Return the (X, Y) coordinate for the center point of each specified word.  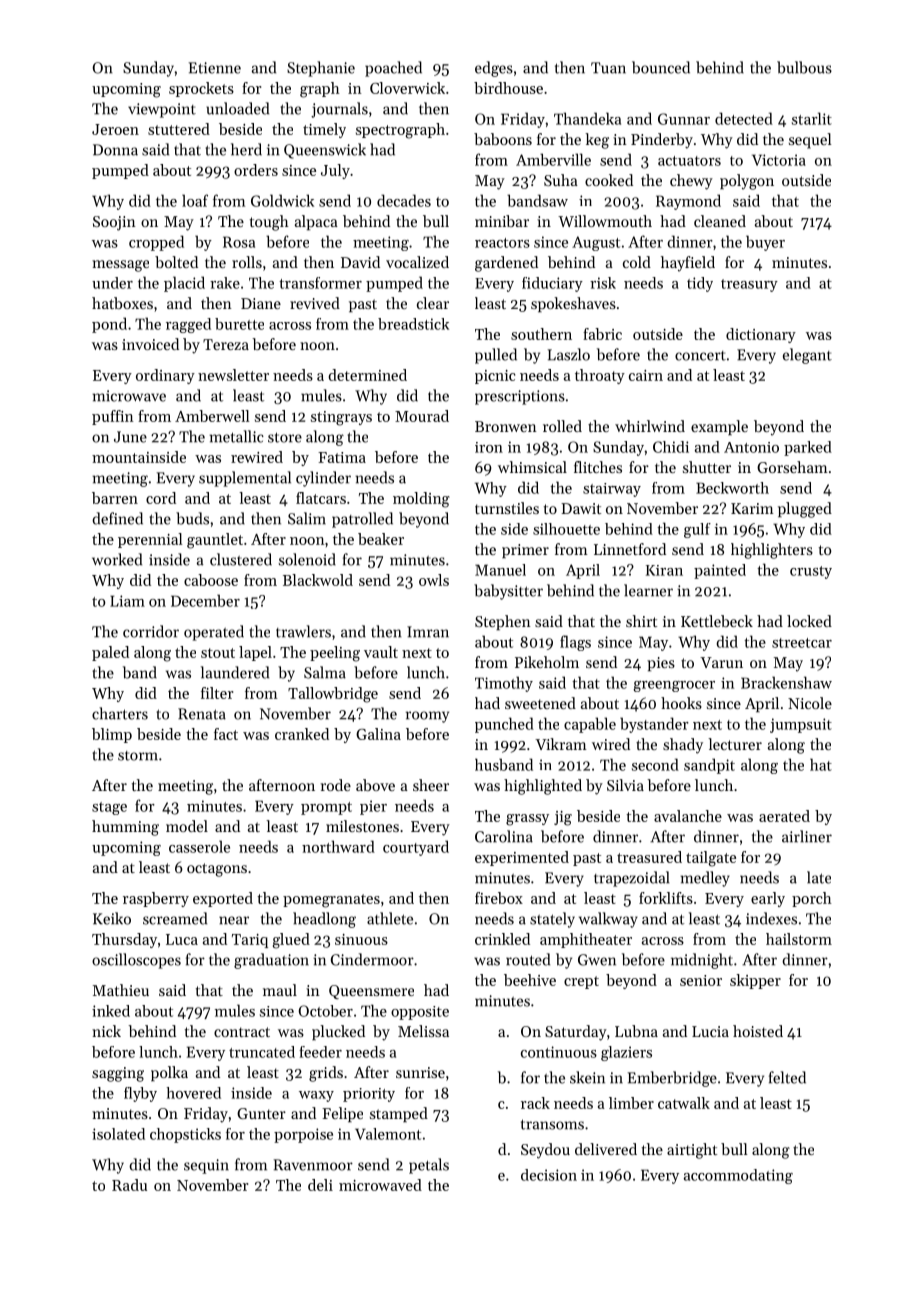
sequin (206, 1166)
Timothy (504, 684)
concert (700, 356)
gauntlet (215, 541)
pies (661, 664)
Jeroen (115, 129)
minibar (502, 221)
